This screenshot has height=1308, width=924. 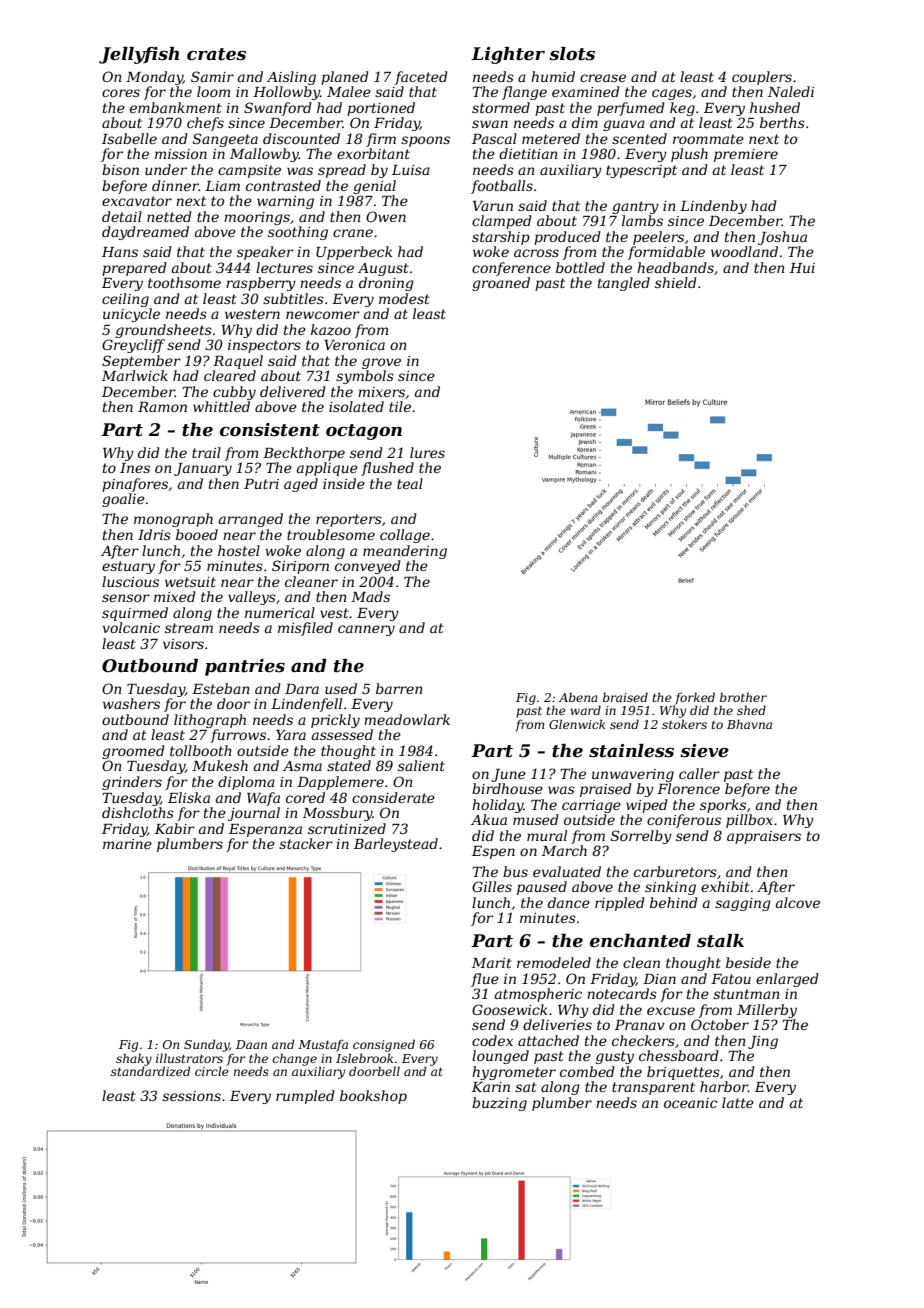 What do you see at coordinates (492, 963) in the screenshot?
I see `Marit` at bounding box center [492, 963].
